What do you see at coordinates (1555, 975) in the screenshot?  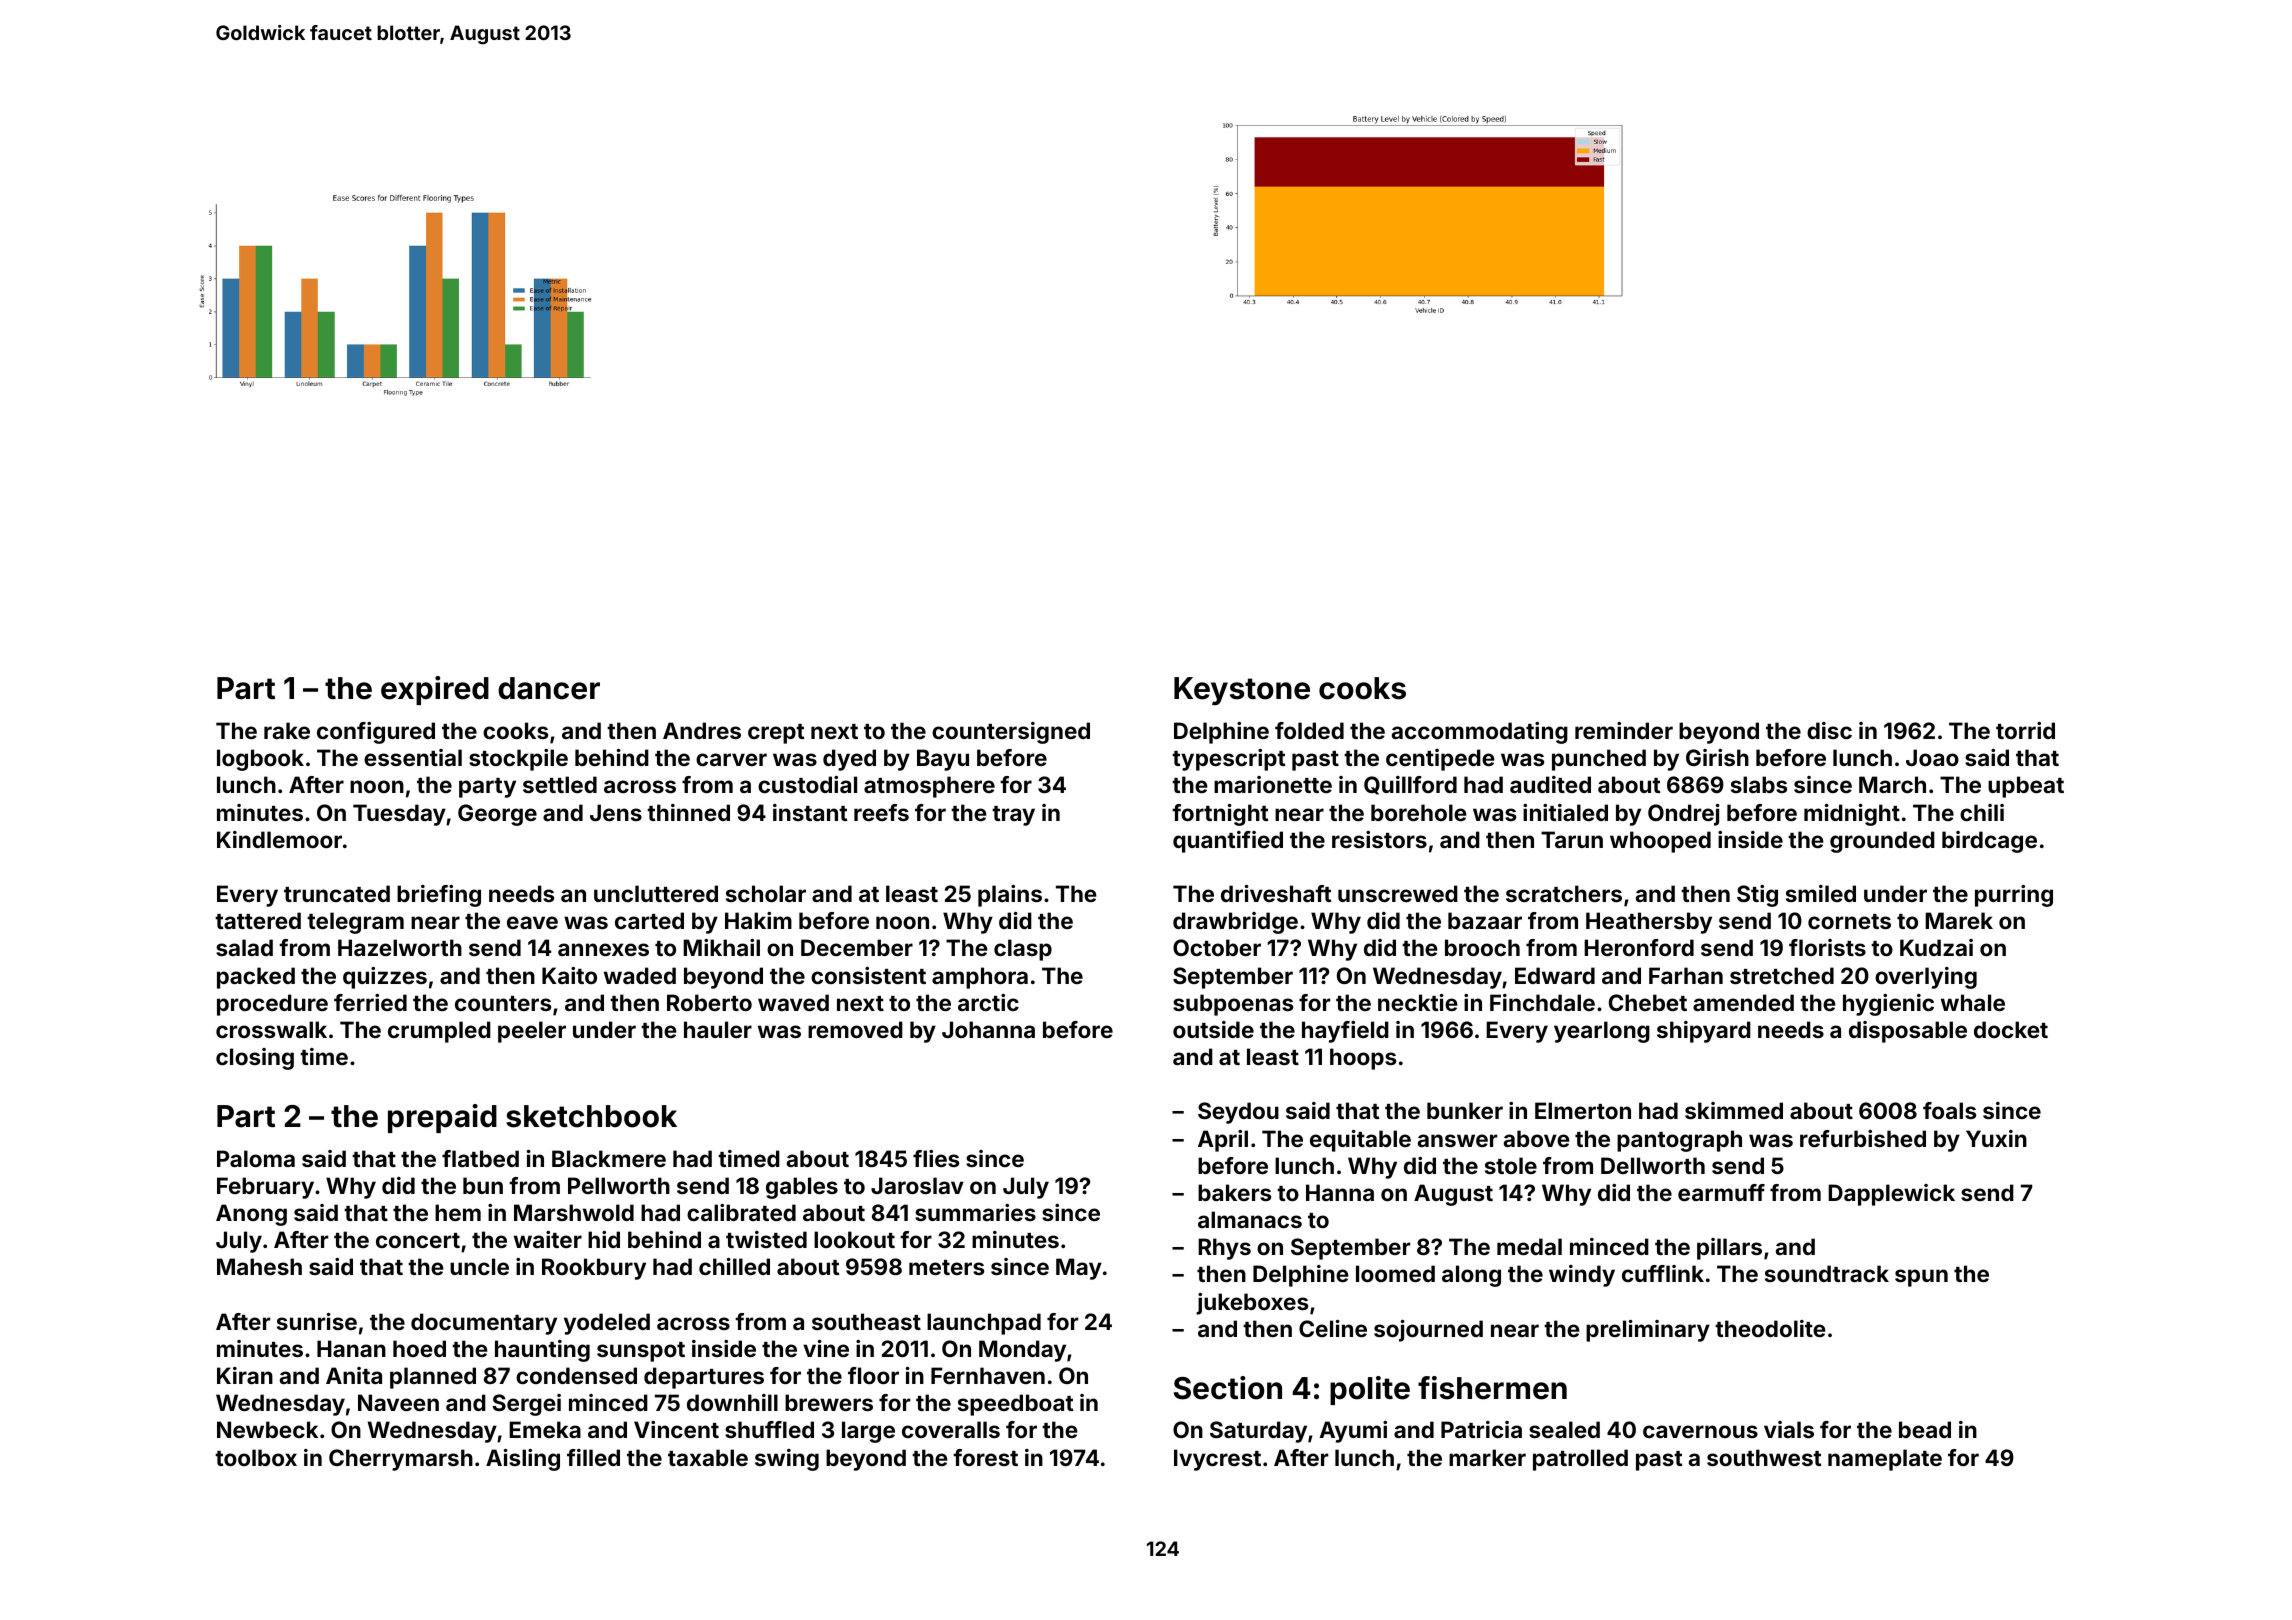 I see `Edward` at bounding box center [1555, 975].
